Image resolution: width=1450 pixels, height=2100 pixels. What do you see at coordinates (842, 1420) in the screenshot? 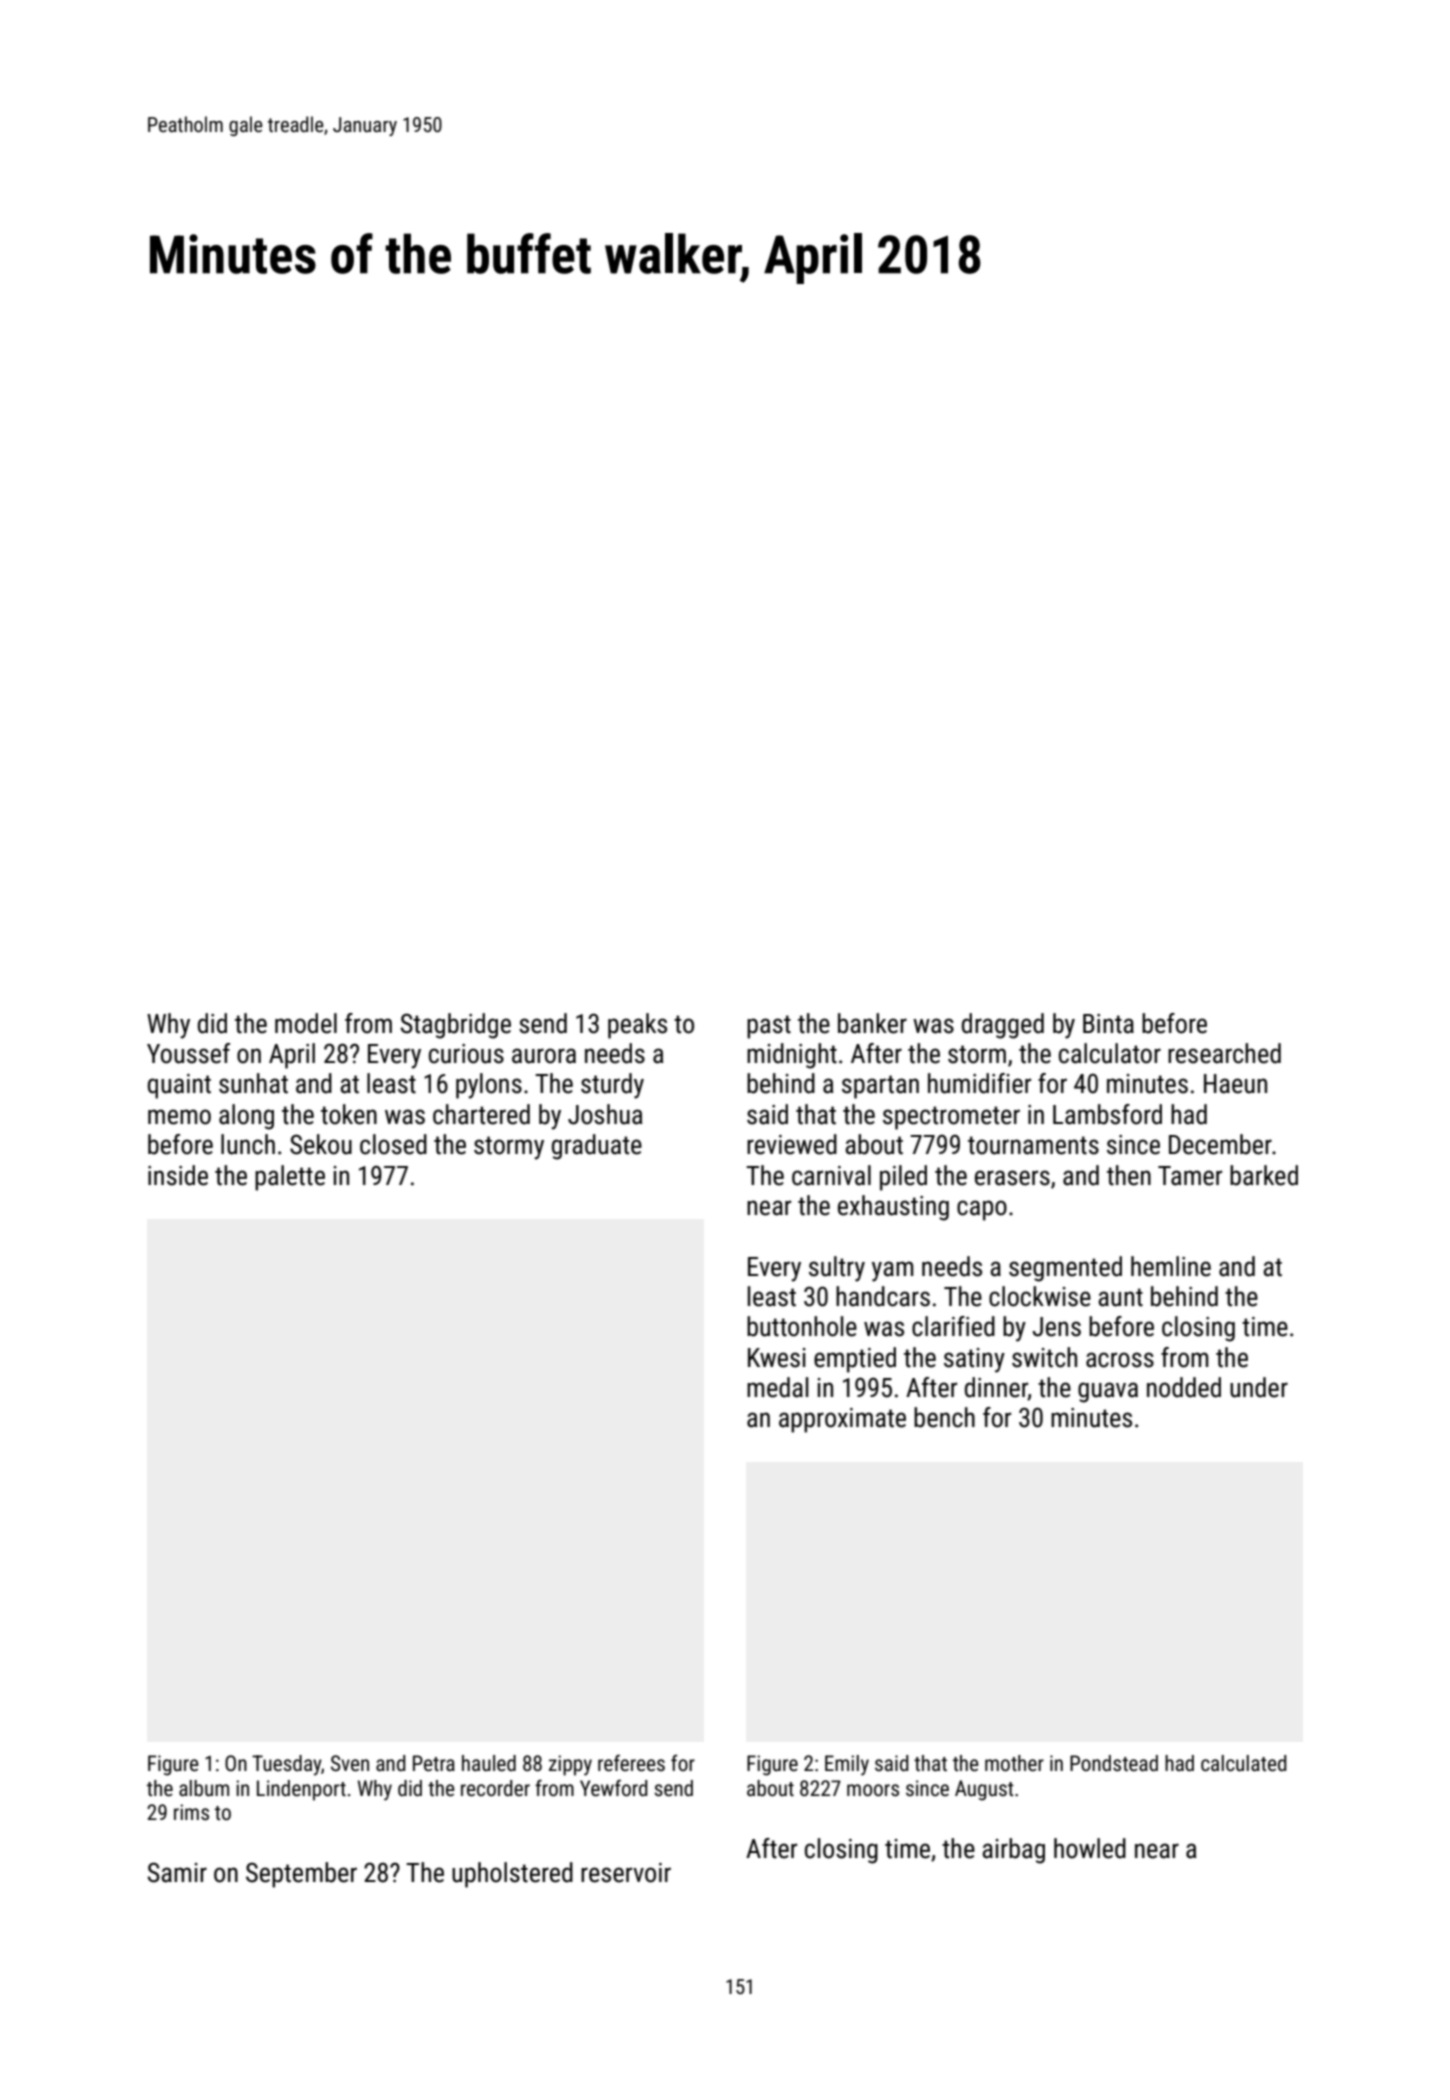
I see `approximate` at bounding box center [842, 1420].
